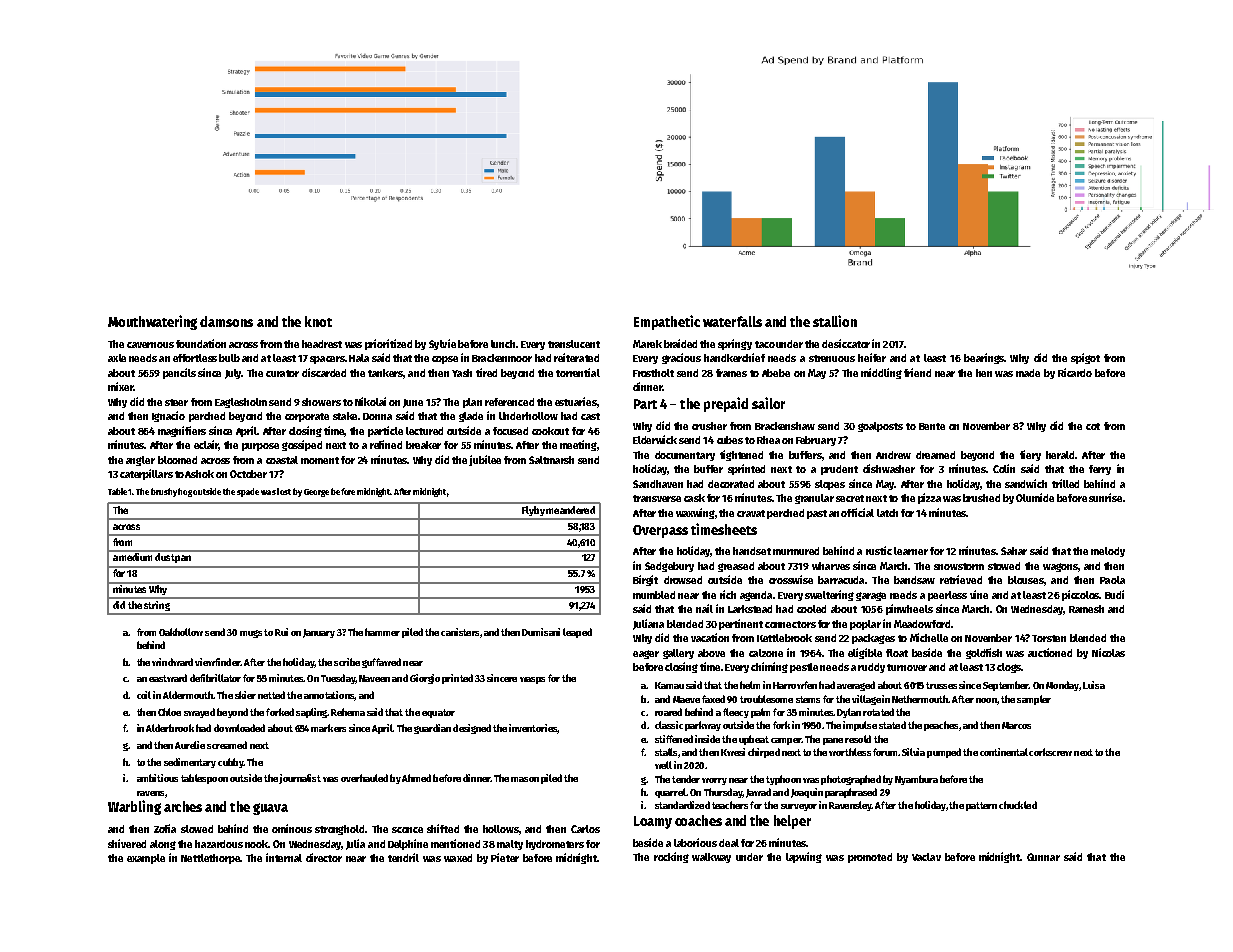  I want to click on melody, so click(1108, 552).
